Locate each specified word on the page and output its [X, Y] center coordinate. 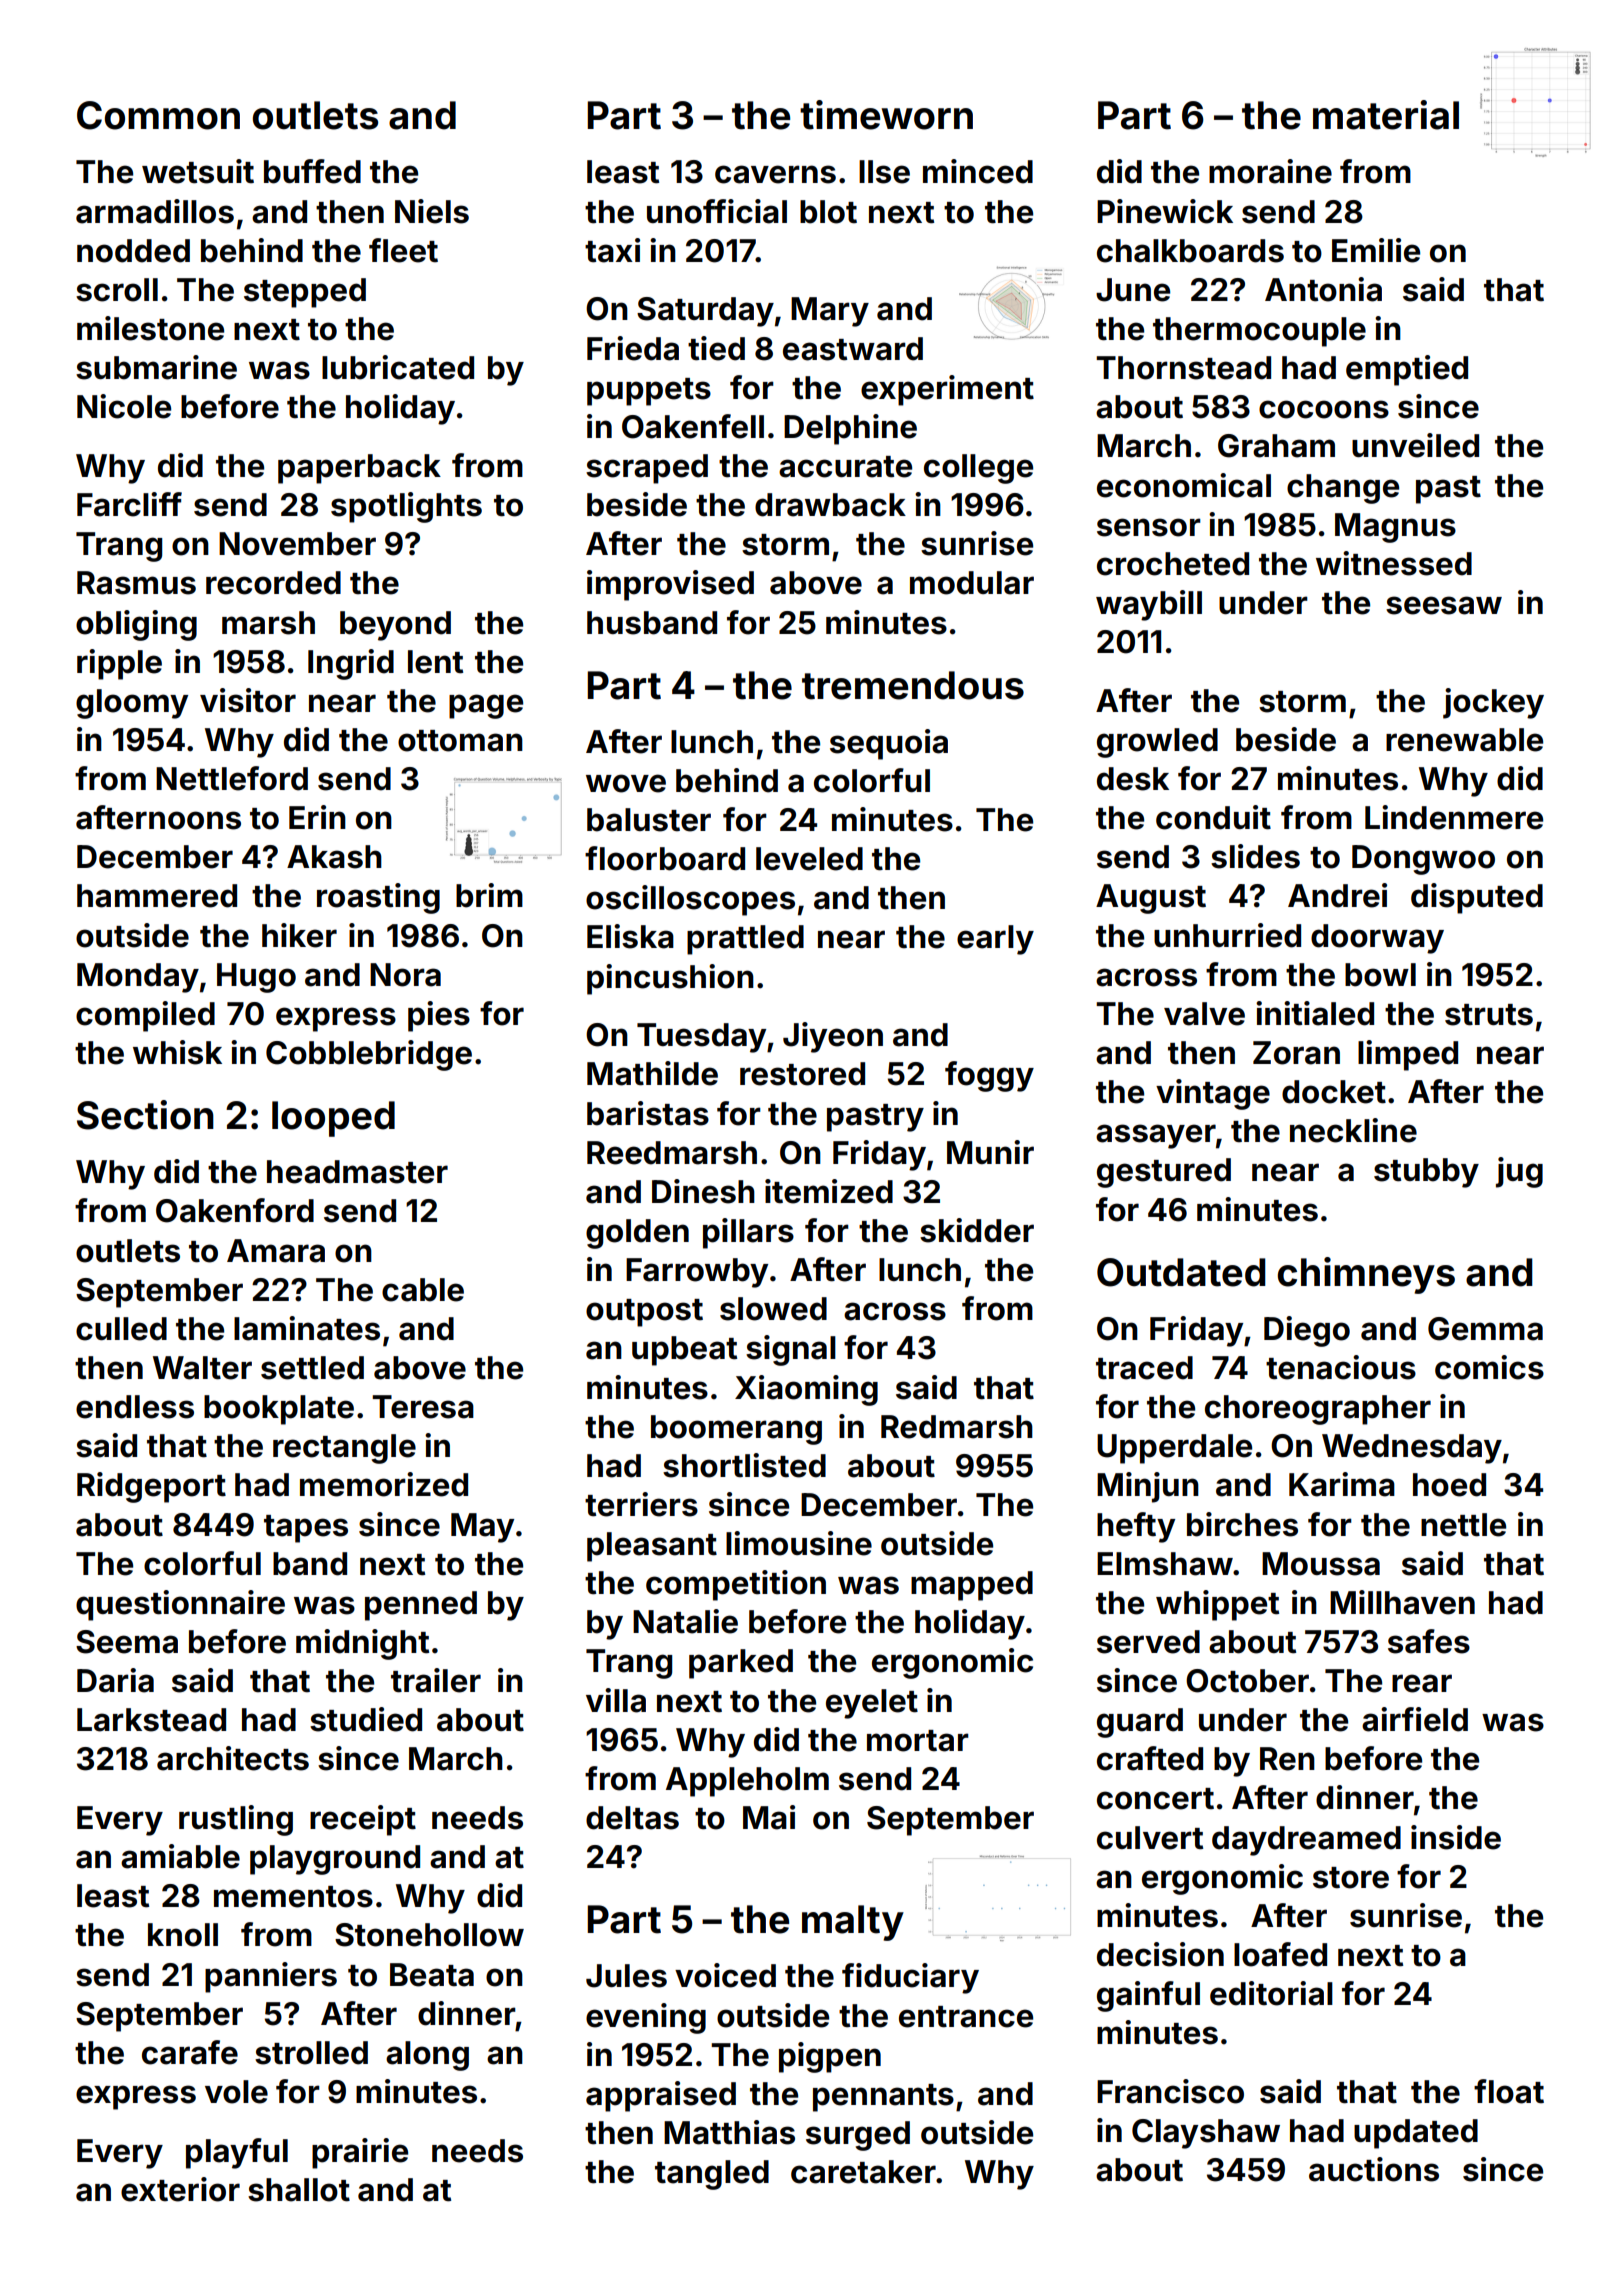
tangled [712, 2175]
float [1509, 2091]
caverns [775, 174]
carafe [190, 2052]
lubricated [398, 367]
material [1386, 115]
